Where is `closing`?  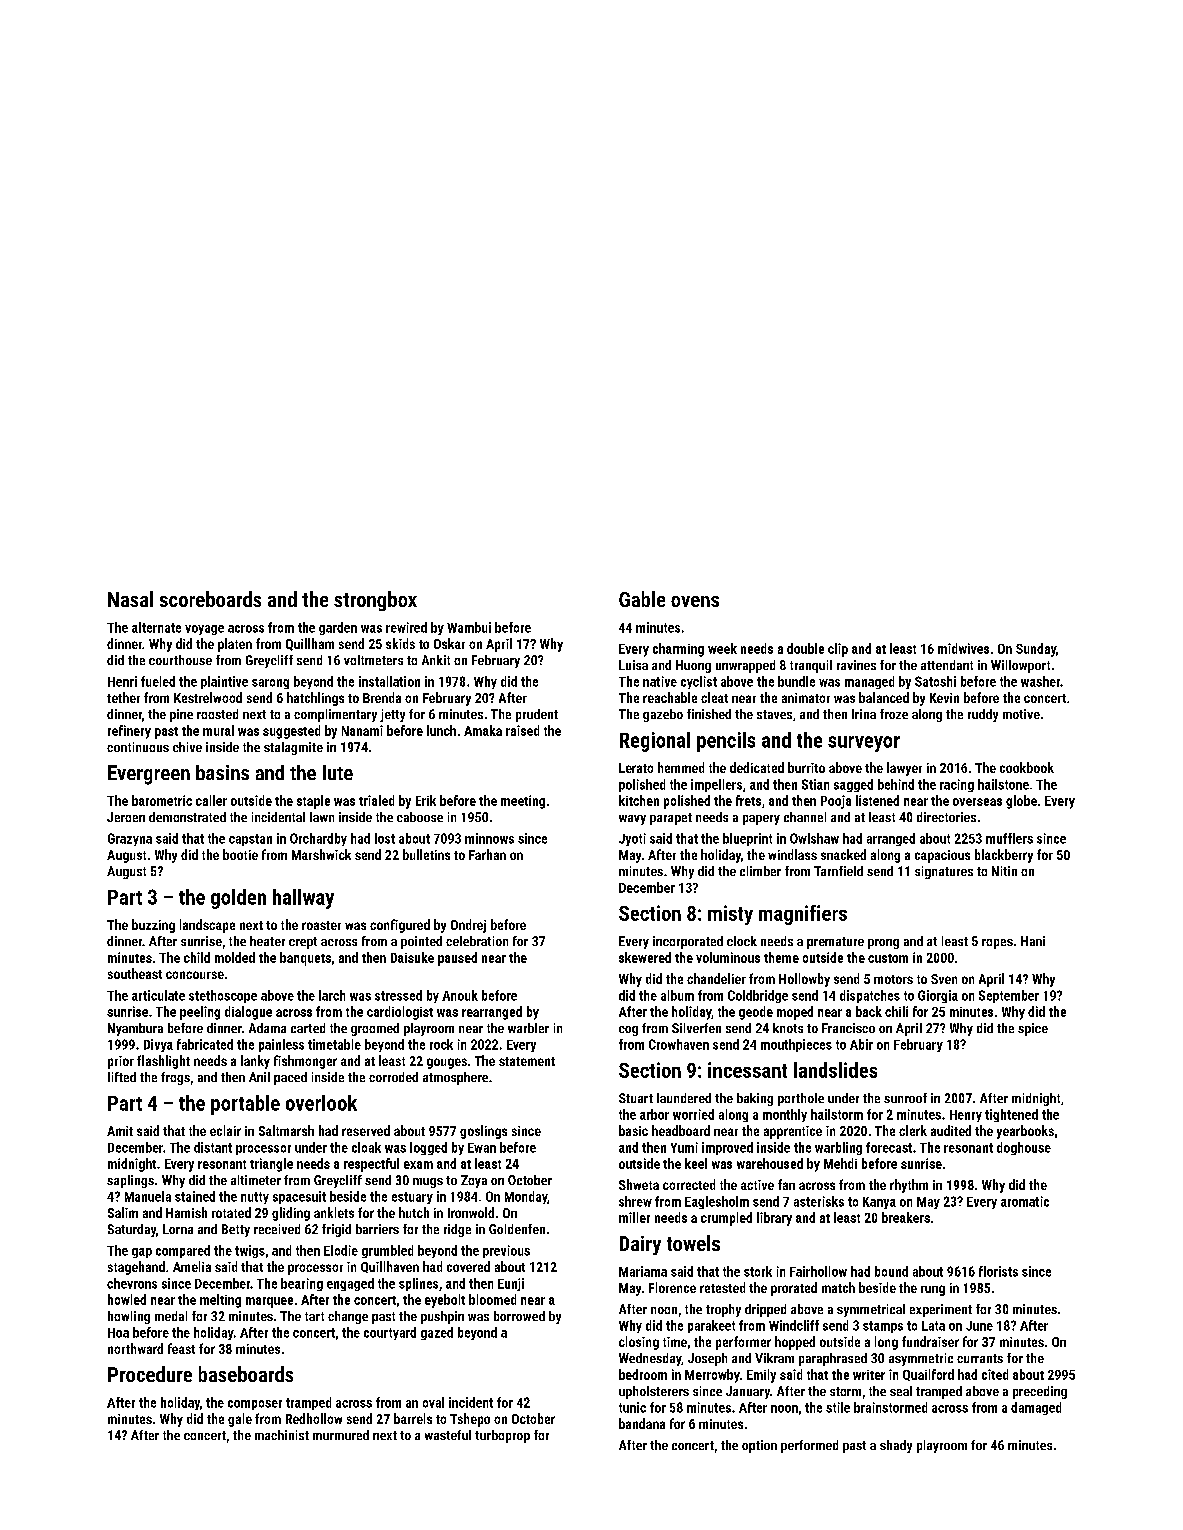
closing is located at coordinates (639, 1343).
